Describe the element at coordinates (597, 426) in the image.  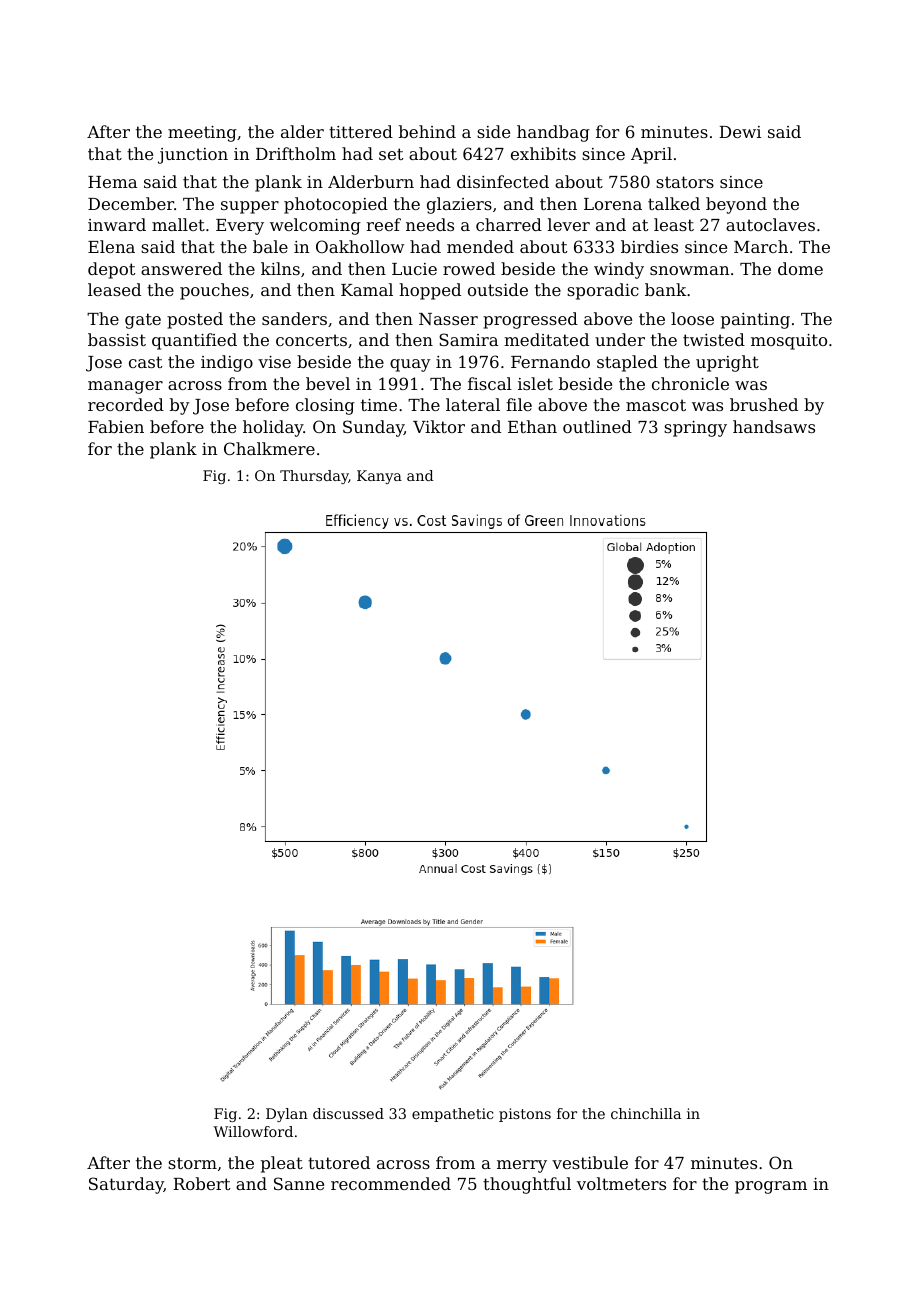
I see `outlined` at that location.
